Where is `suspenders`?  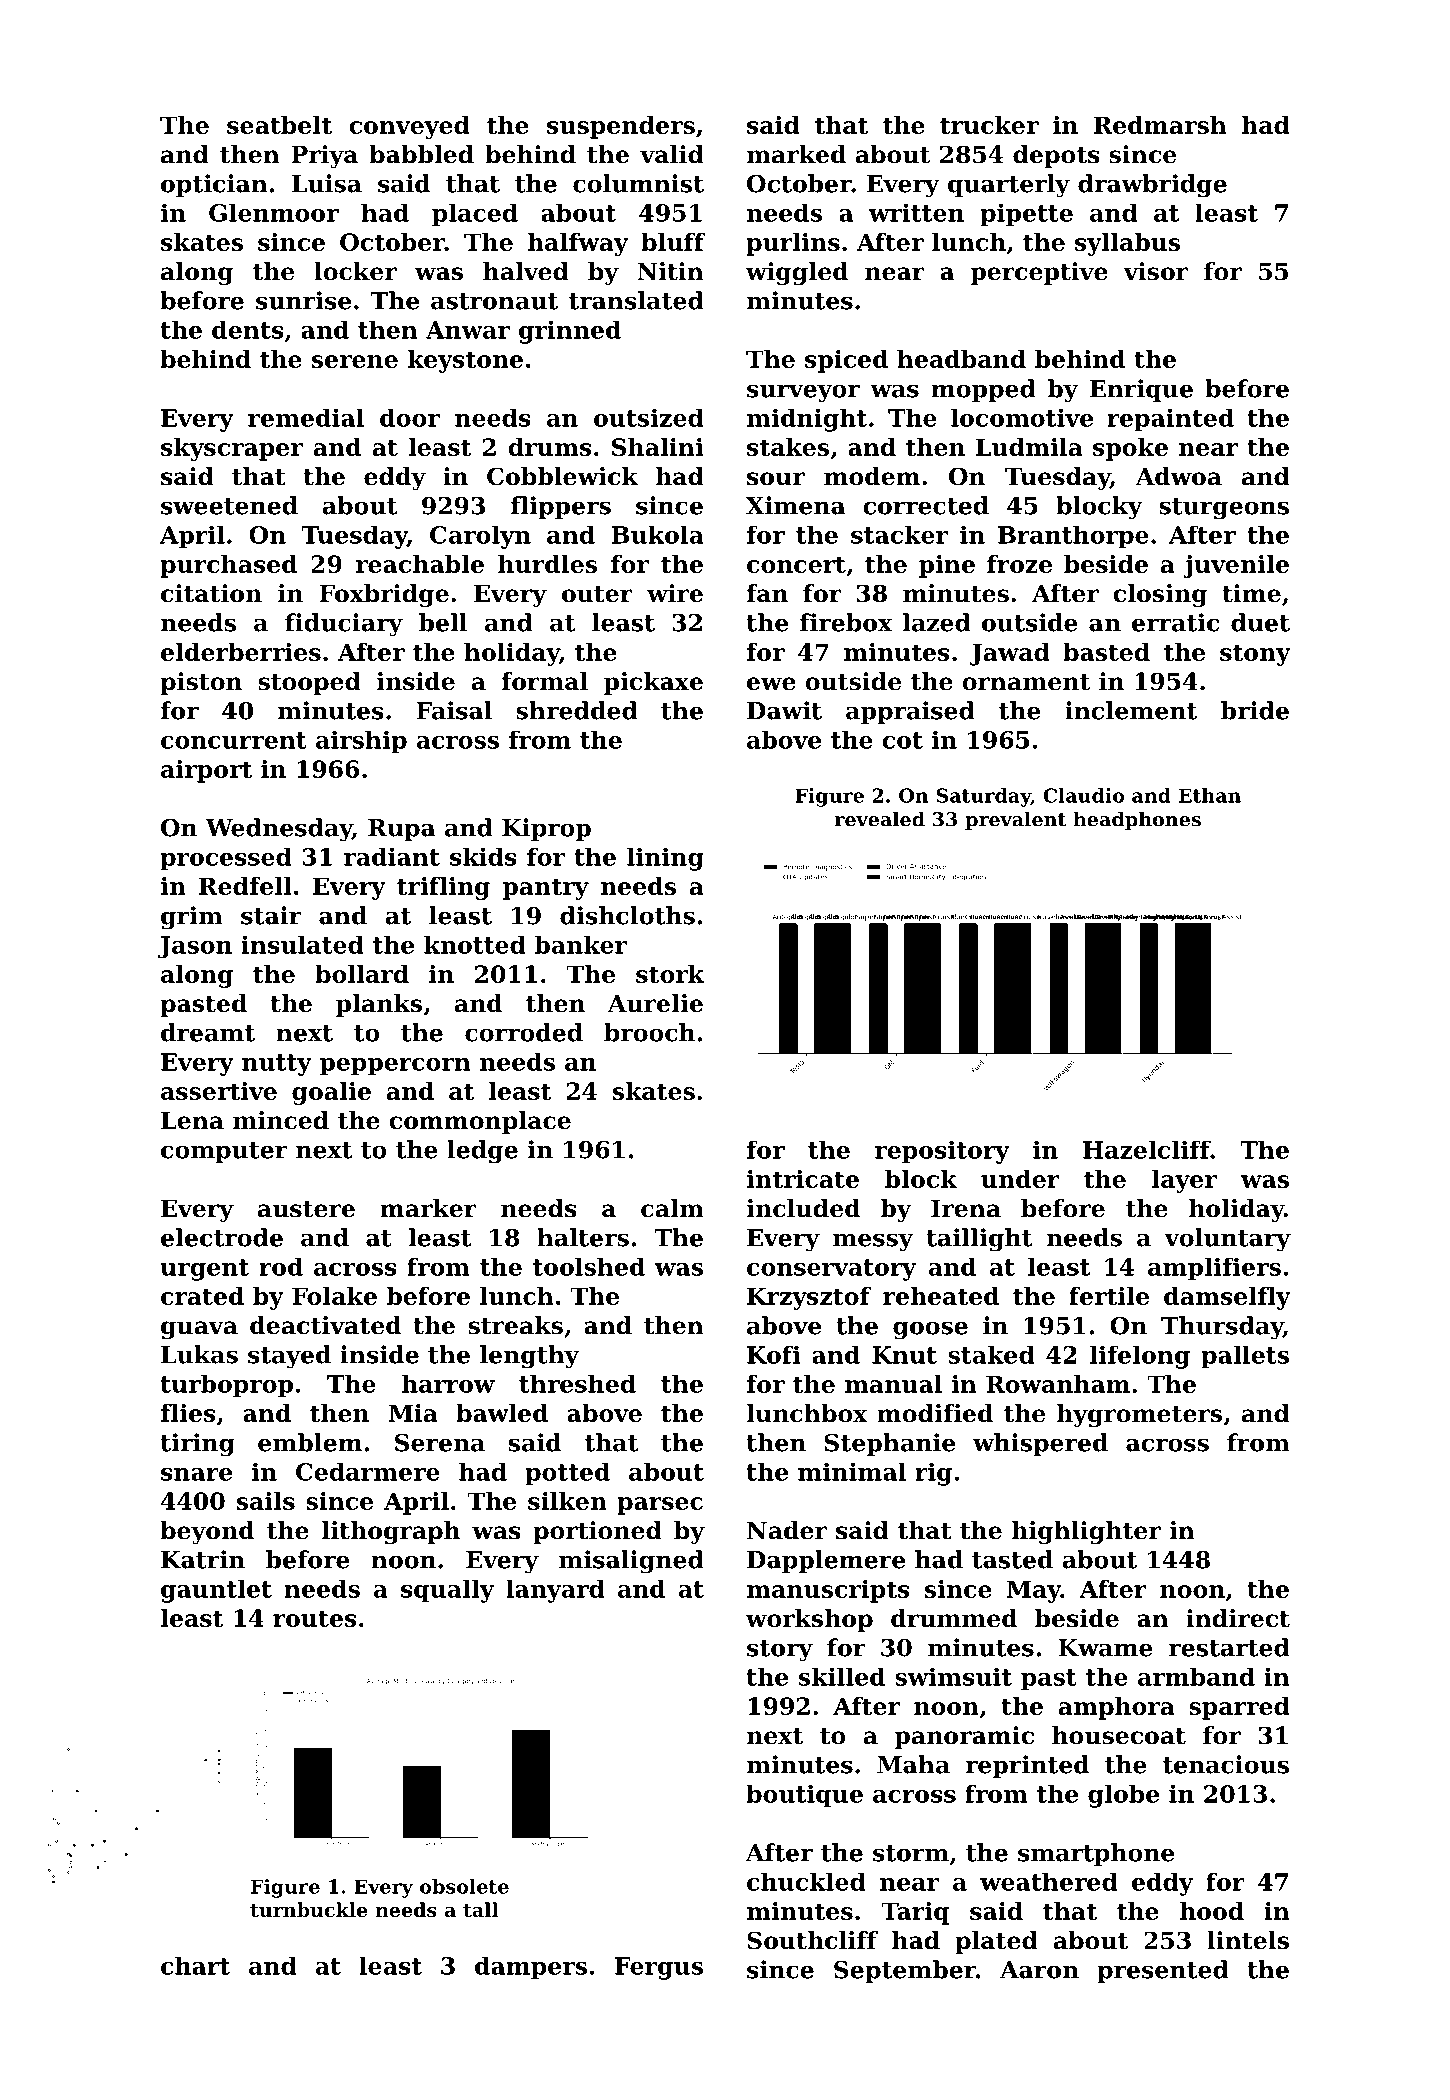 suspenders is located at coordinates (621, 127).
